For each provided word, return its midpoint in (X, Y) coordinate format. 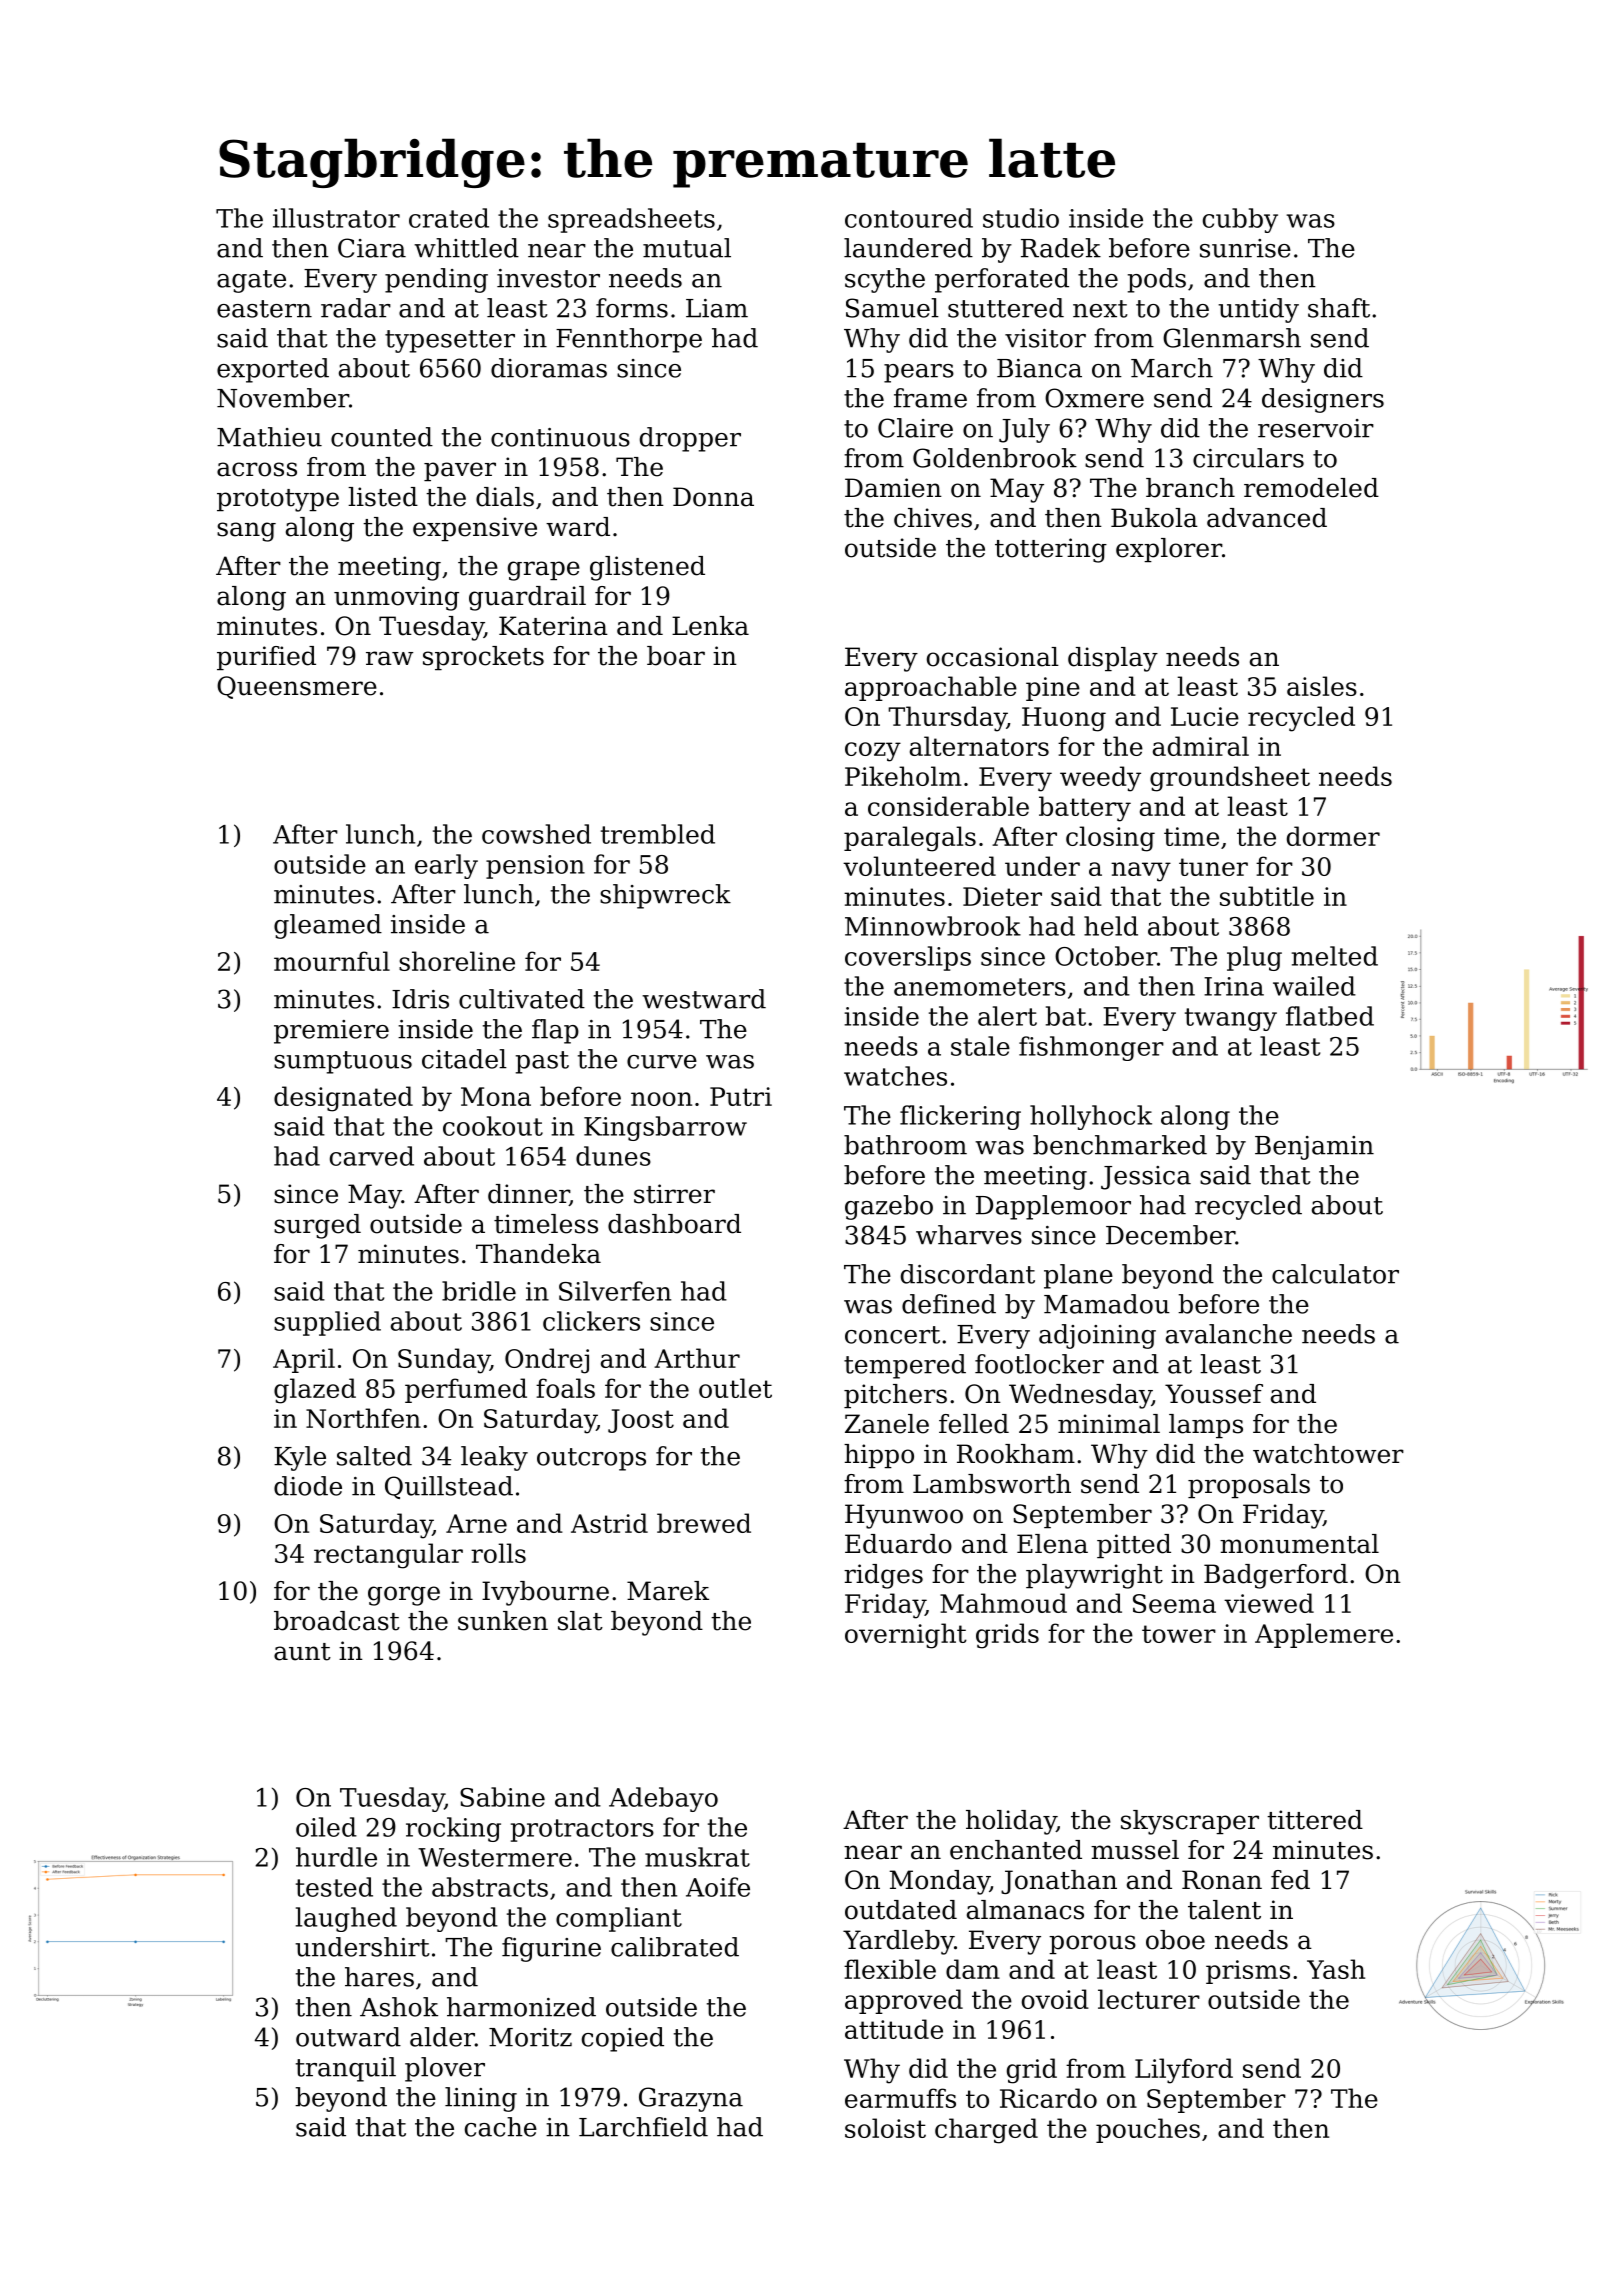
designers (1323, 400)
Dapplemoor (1053, 1207)
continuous (560, 437)
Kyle (300, 1458)
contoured (909, 218)
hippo (879, 1456)
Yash (1336, 1969)
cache (501, 2127)
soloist (885, 2128)
